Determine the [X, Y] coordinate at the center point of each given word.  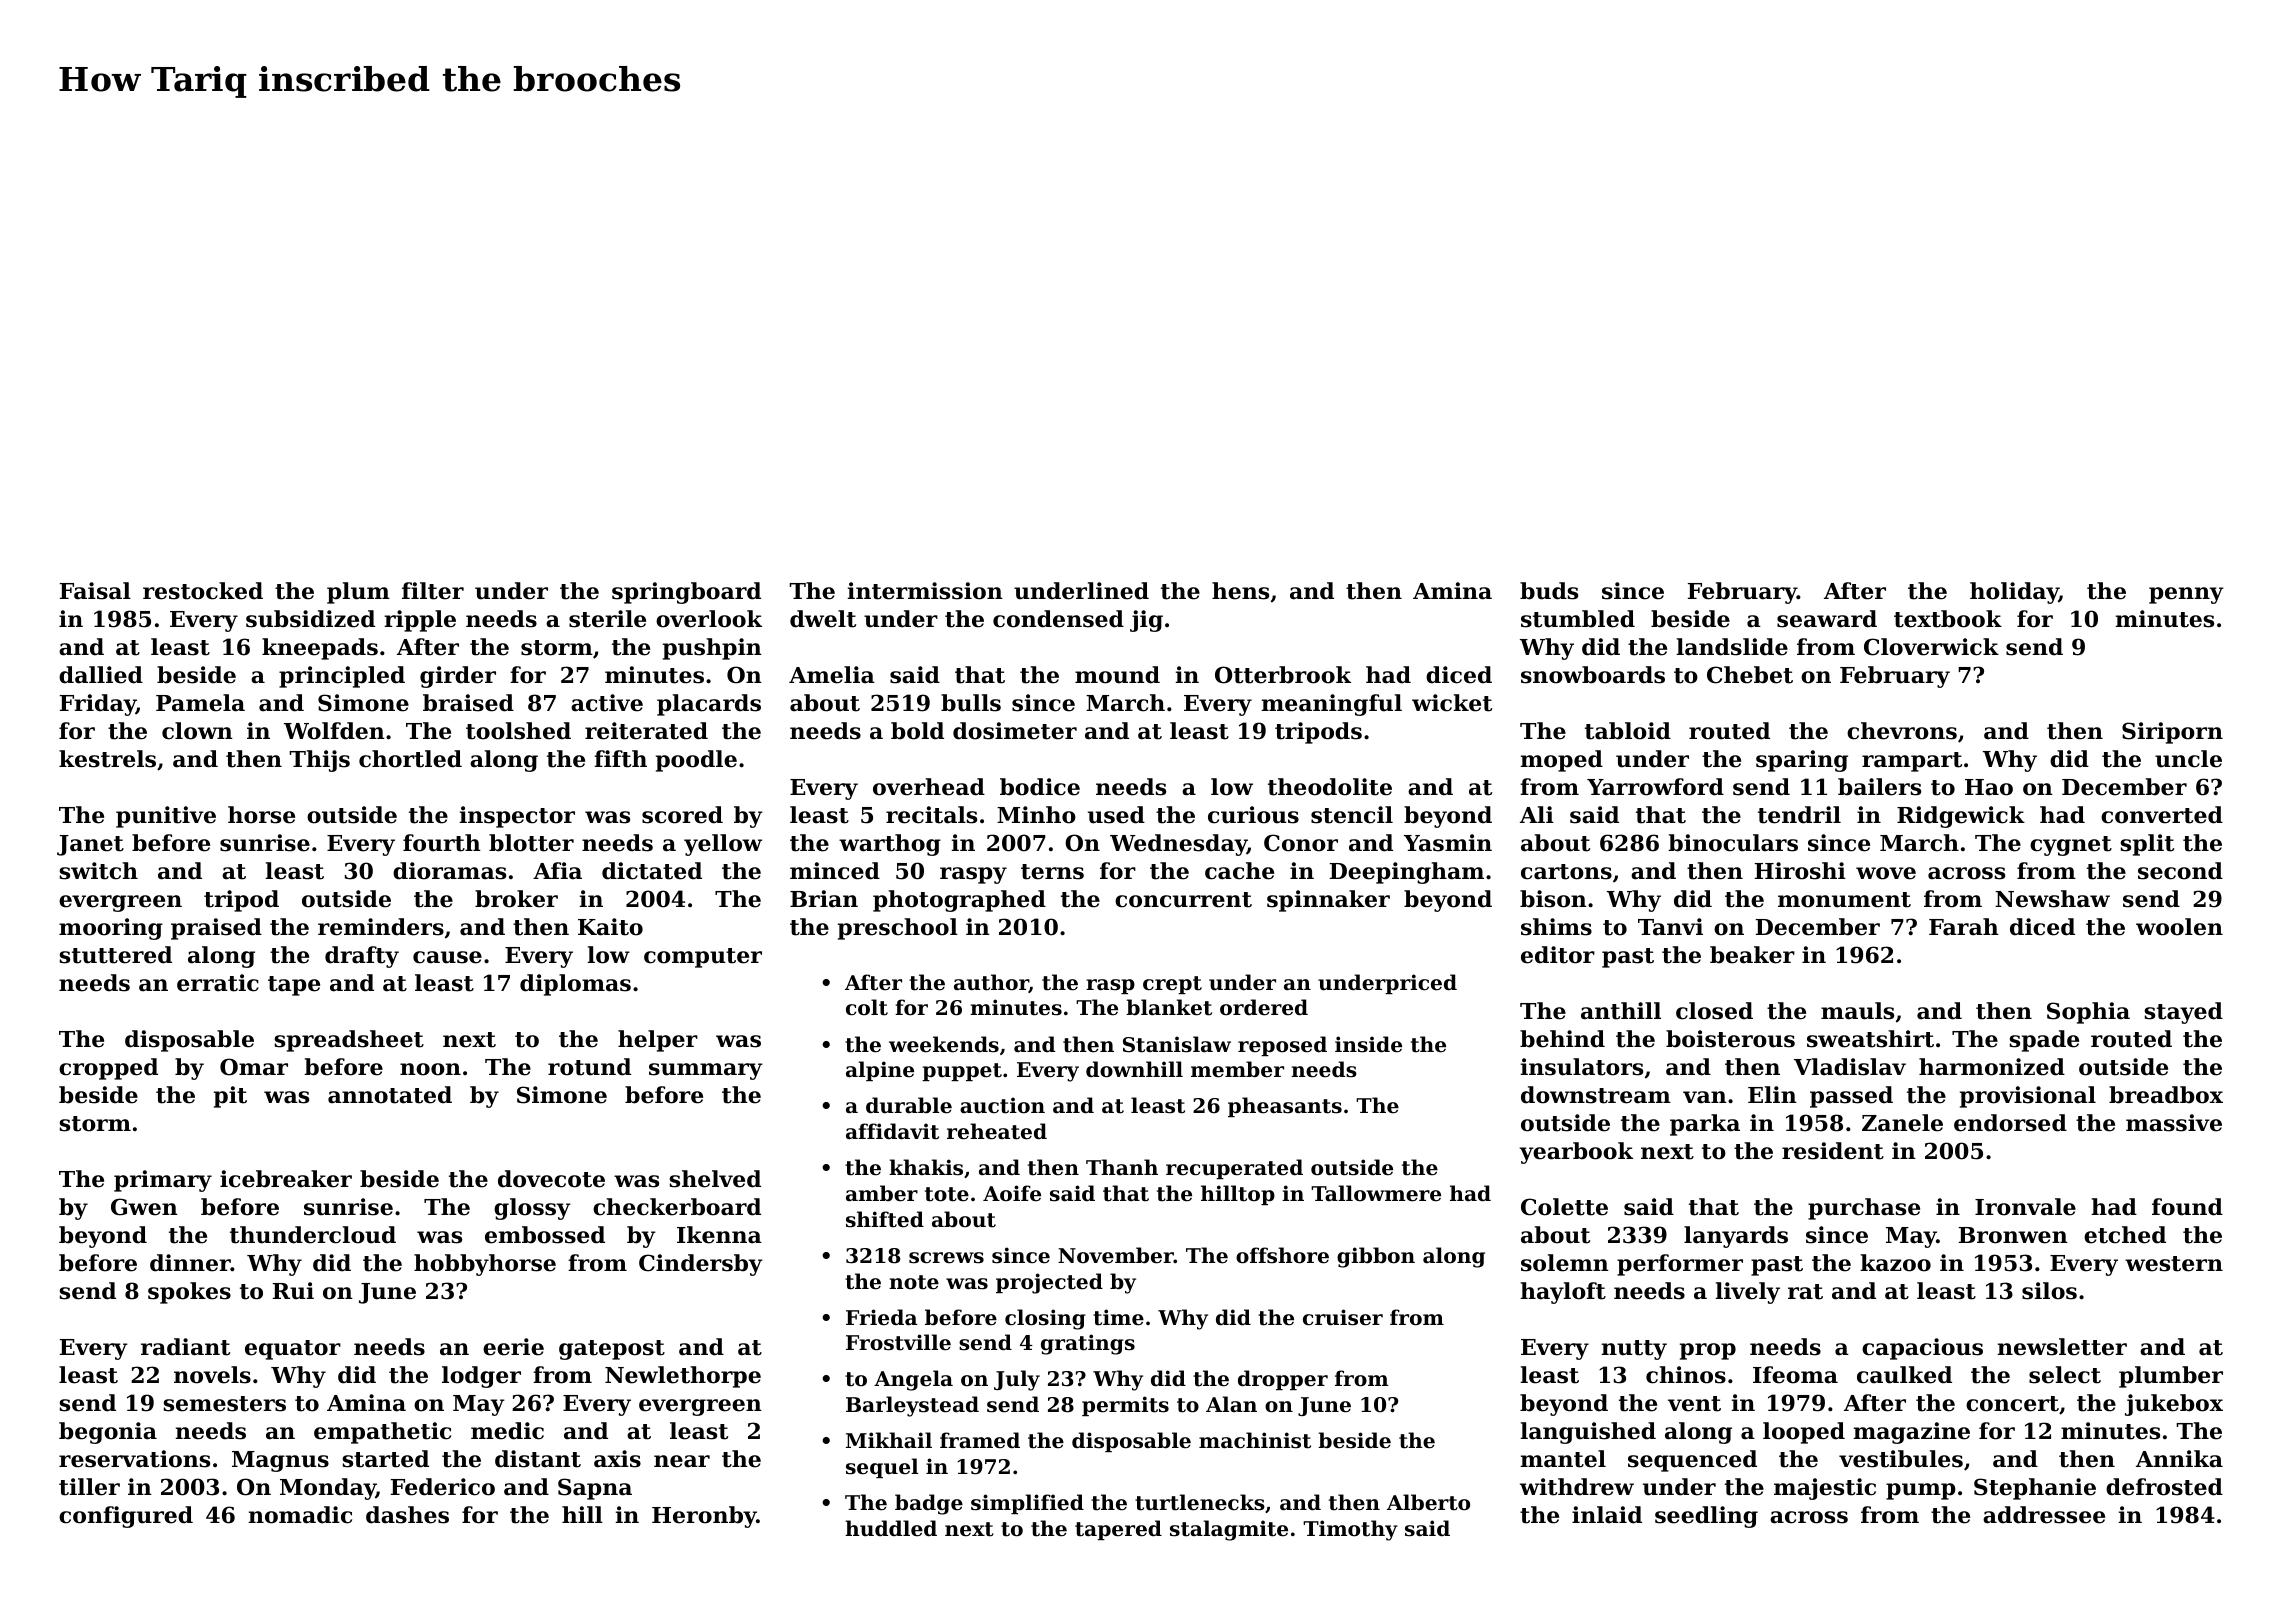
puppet [962, 1072]
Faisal [95, 591]
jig [1146, 621]
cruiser [1343, 1317]
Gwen [144, 1207]
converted [2162, 815]
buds [1549, 591]
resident [1833, 1151]
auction [1002, 1105]
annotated [390, 1095]
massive [2174, 1123]
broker [516, 899]
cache [1239, 871]
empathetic [382, 1433]
